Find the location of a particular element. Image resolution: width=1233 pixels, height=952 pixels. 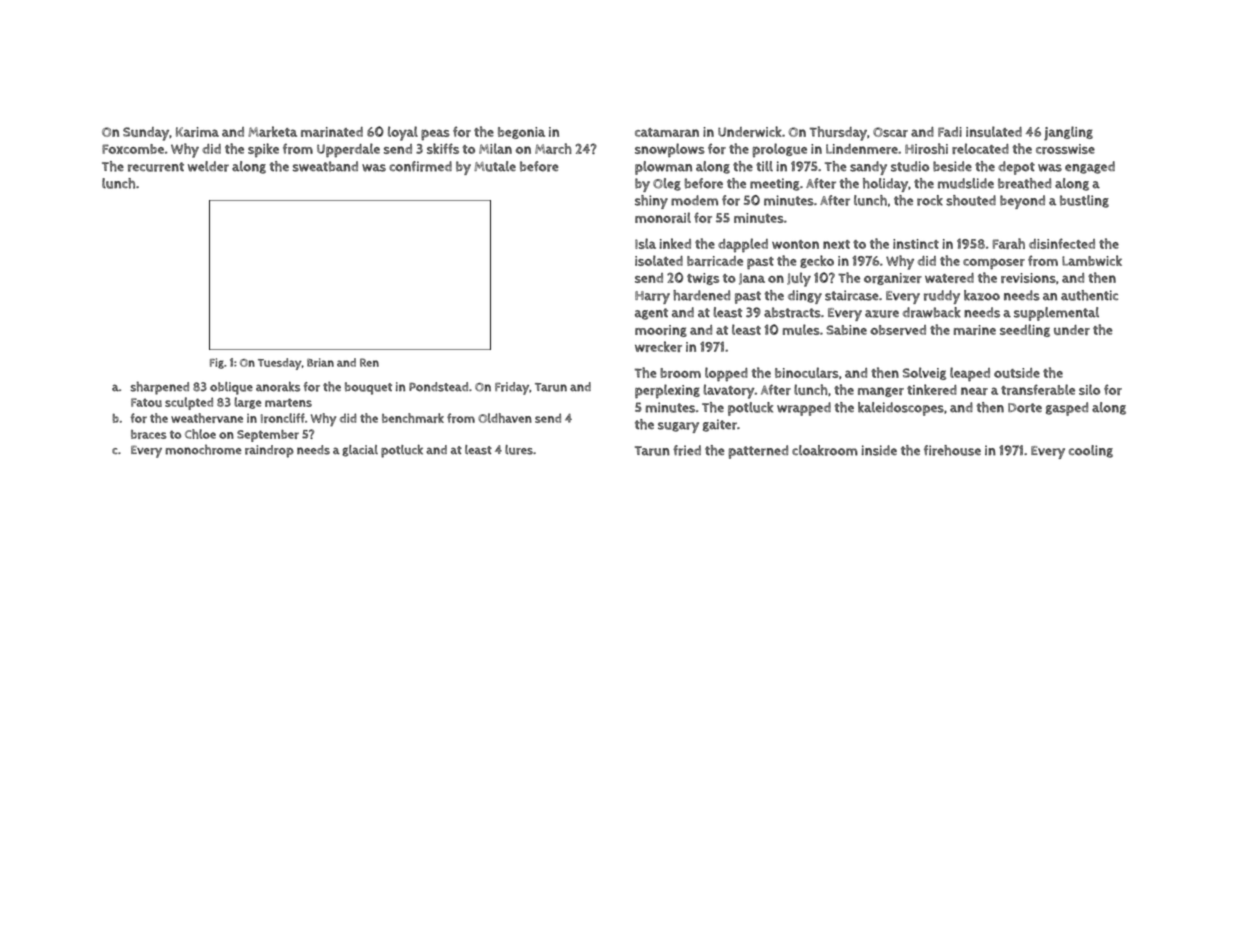

rock is located at coordinates (930, 200).
